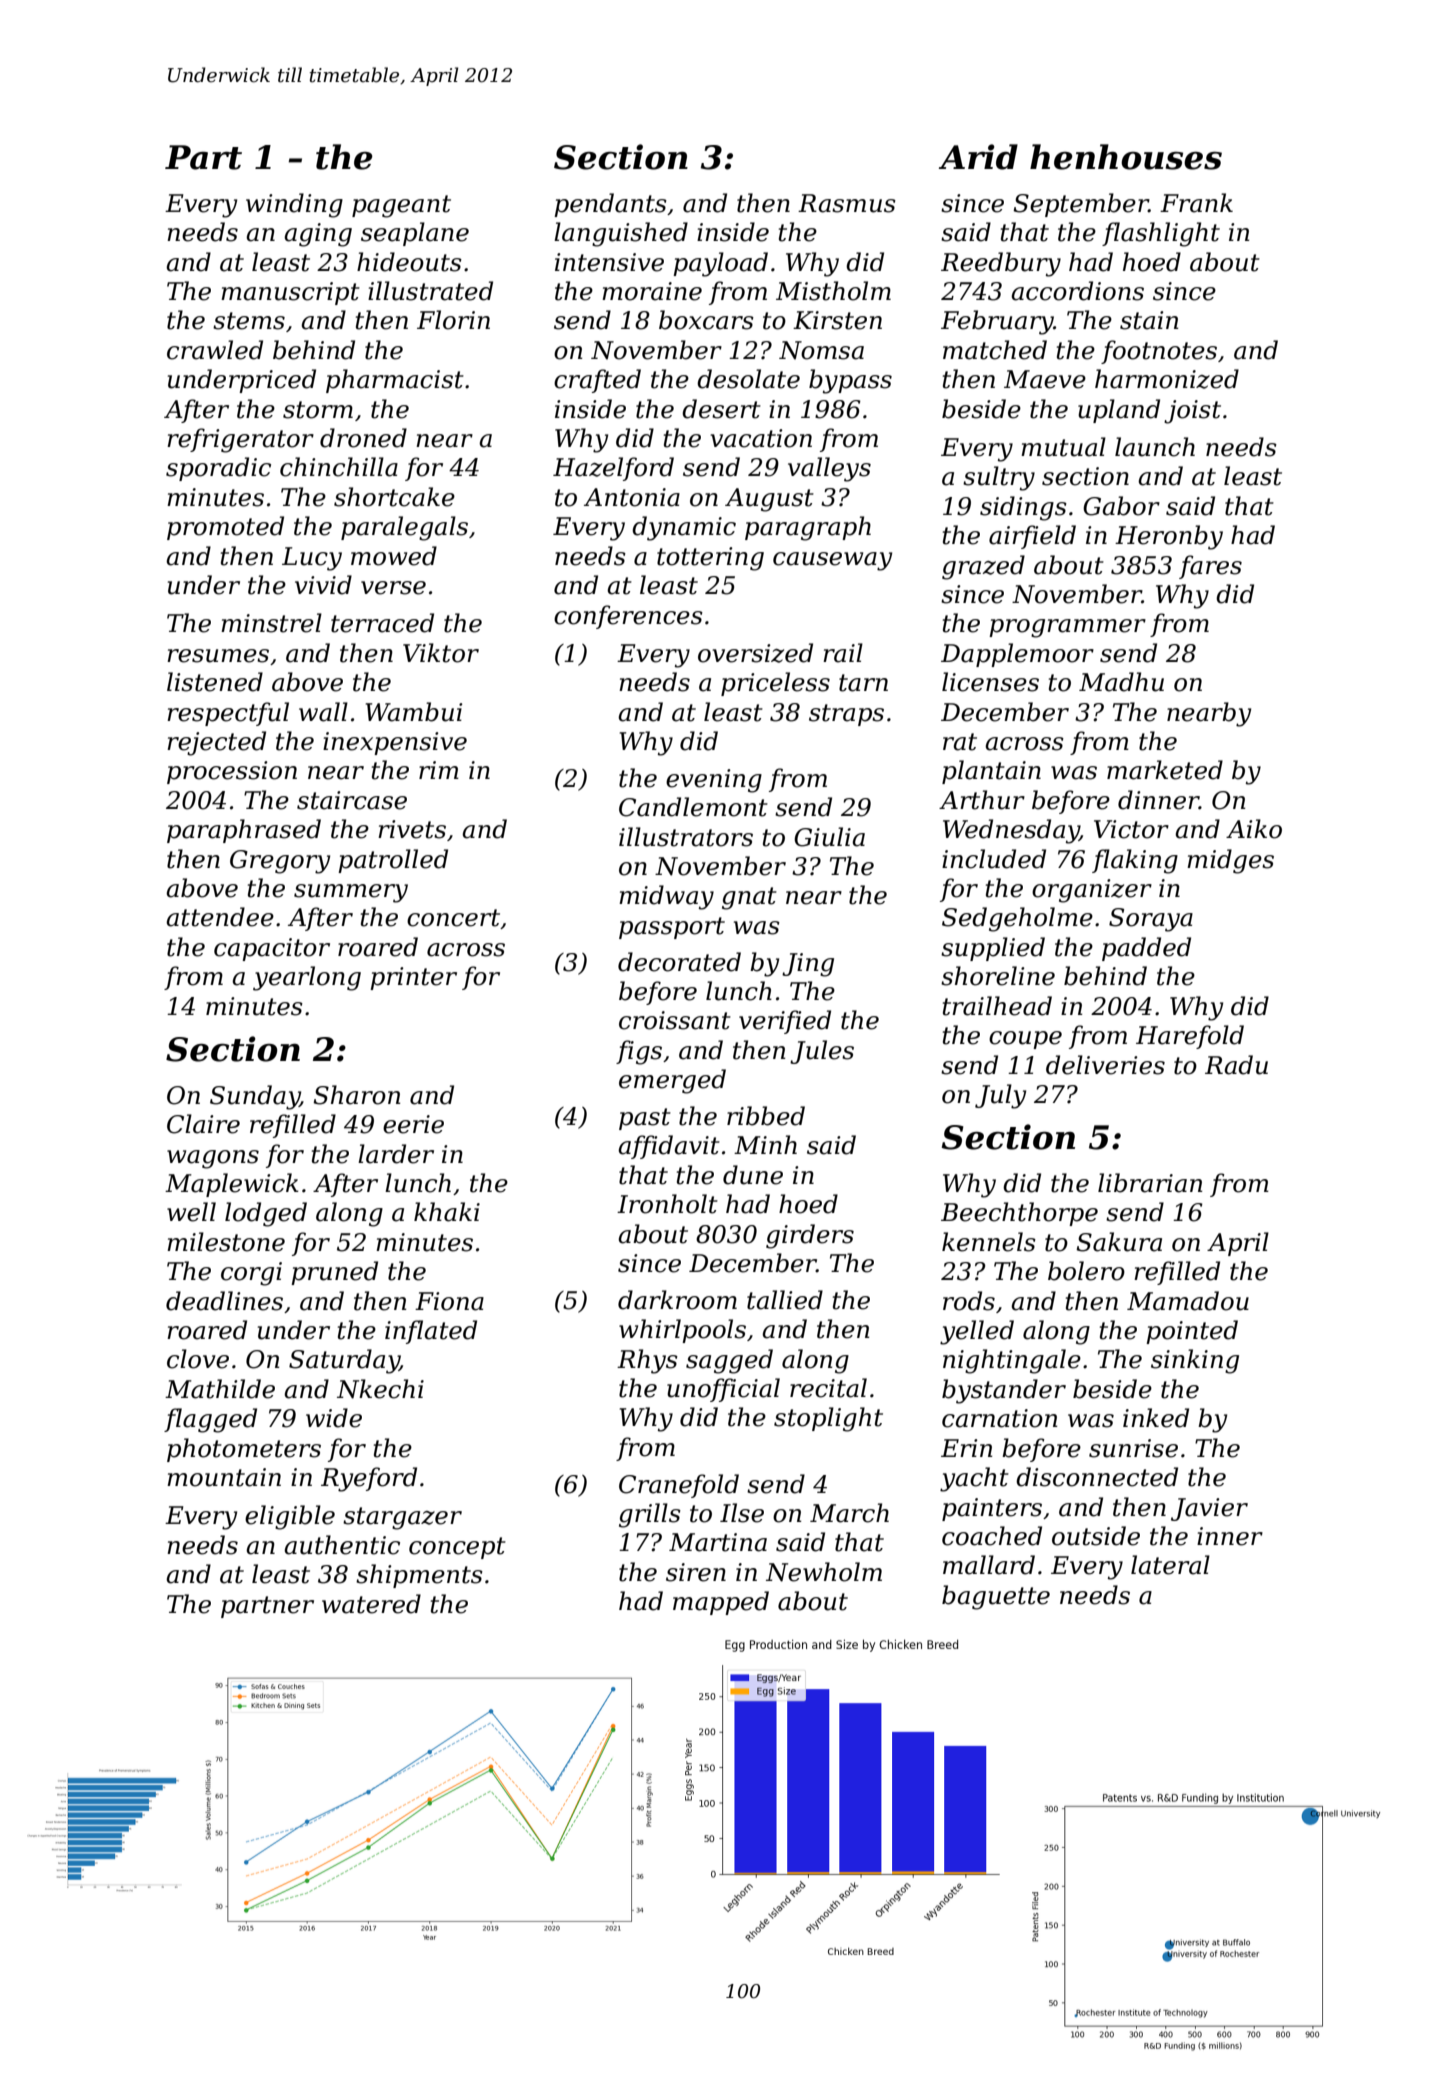 Image resolution: width=1450 pixels, height=2100 pixels. I want to click on Frank, so click(1196, 203).
